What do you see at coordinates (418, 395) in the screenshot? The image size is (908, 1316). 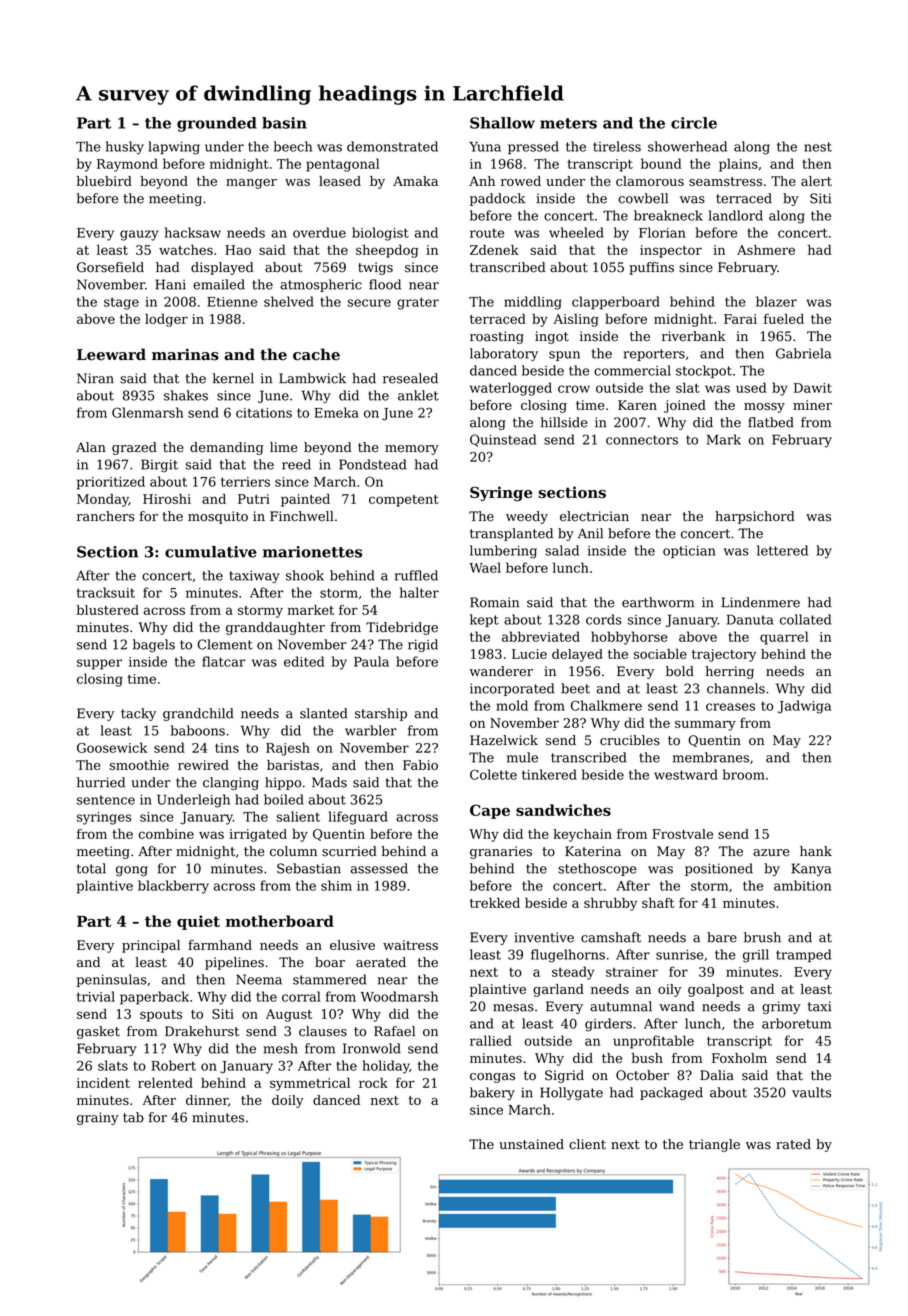 I see `anklet` at bounding box center [418, 395].
